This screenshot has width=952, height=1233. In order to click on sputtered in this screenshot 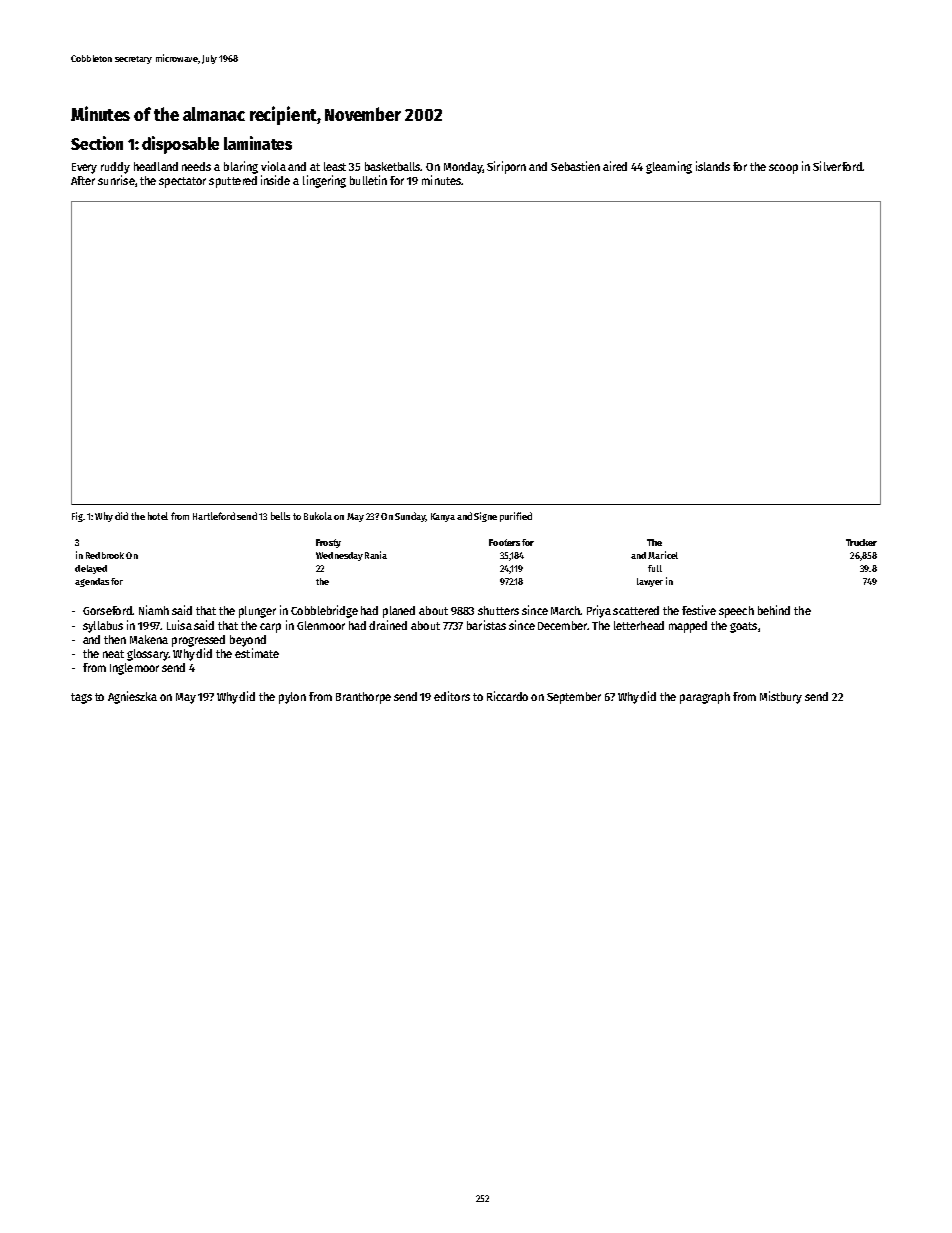, I will do `click(233, 182)`.
